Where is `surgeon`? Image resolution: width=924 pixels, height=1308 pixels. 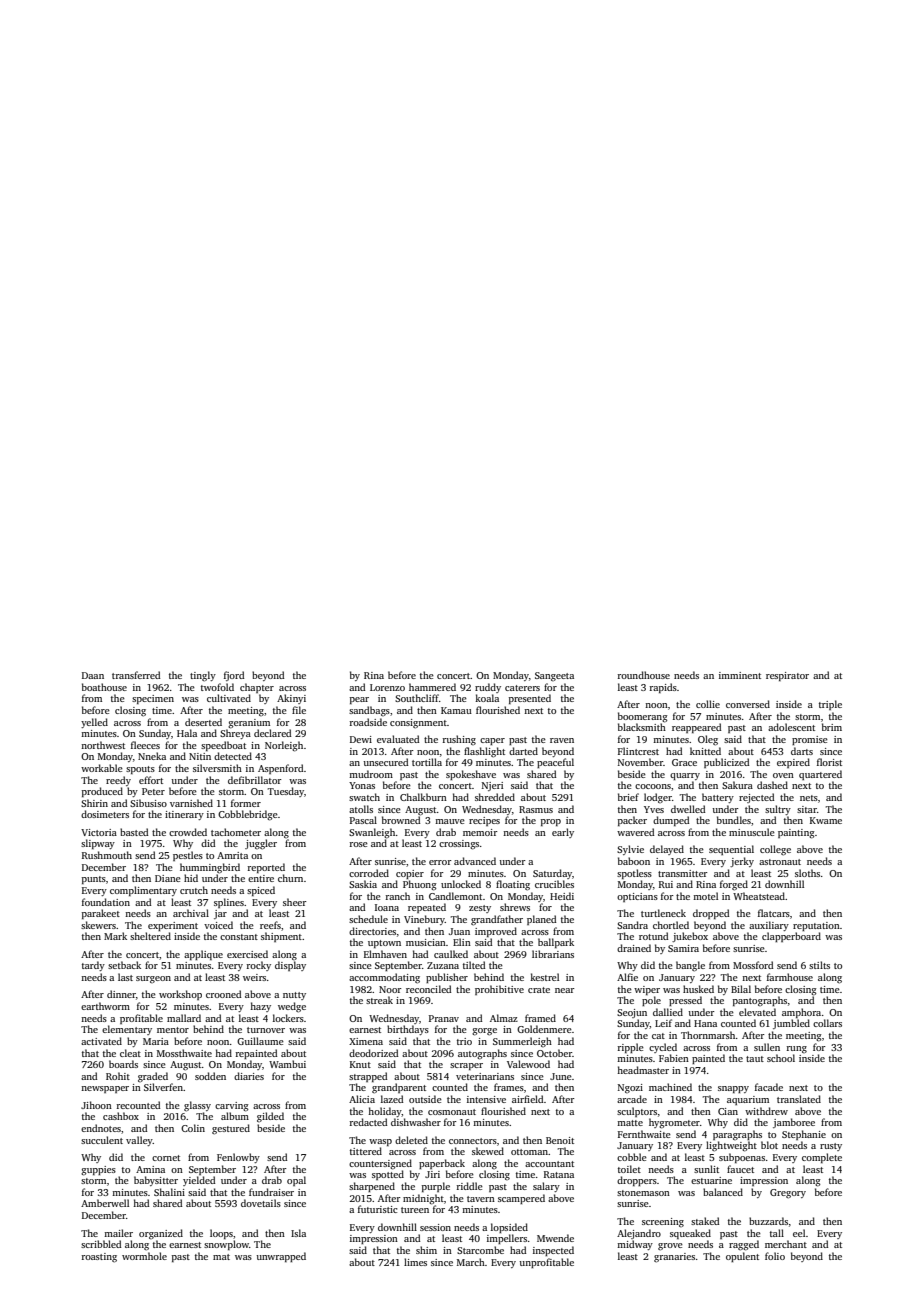 surgeon is located at coordinates (153, 979).
